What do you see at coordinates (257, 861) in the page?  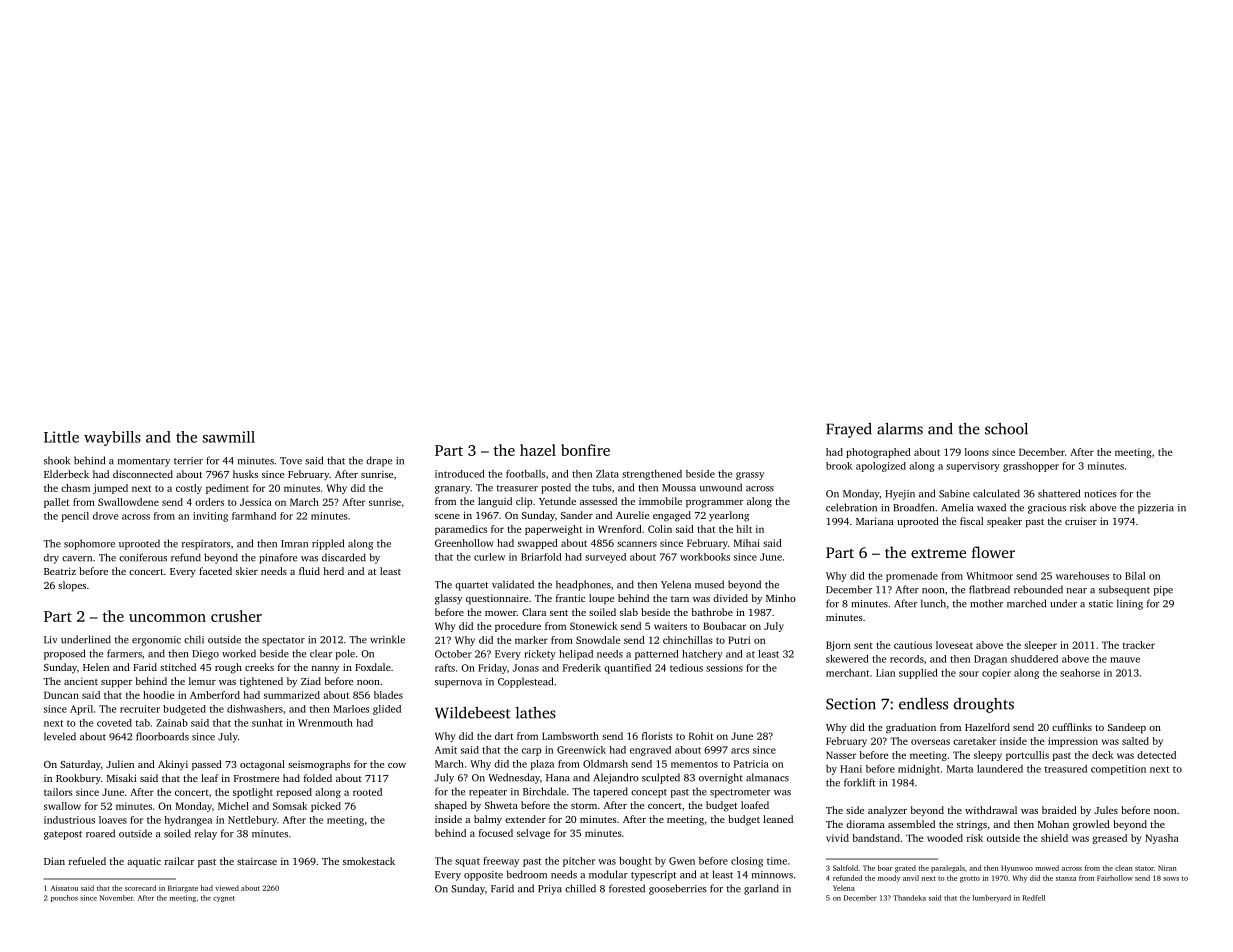 I see `staircase` at bounding box center [257, 861].
